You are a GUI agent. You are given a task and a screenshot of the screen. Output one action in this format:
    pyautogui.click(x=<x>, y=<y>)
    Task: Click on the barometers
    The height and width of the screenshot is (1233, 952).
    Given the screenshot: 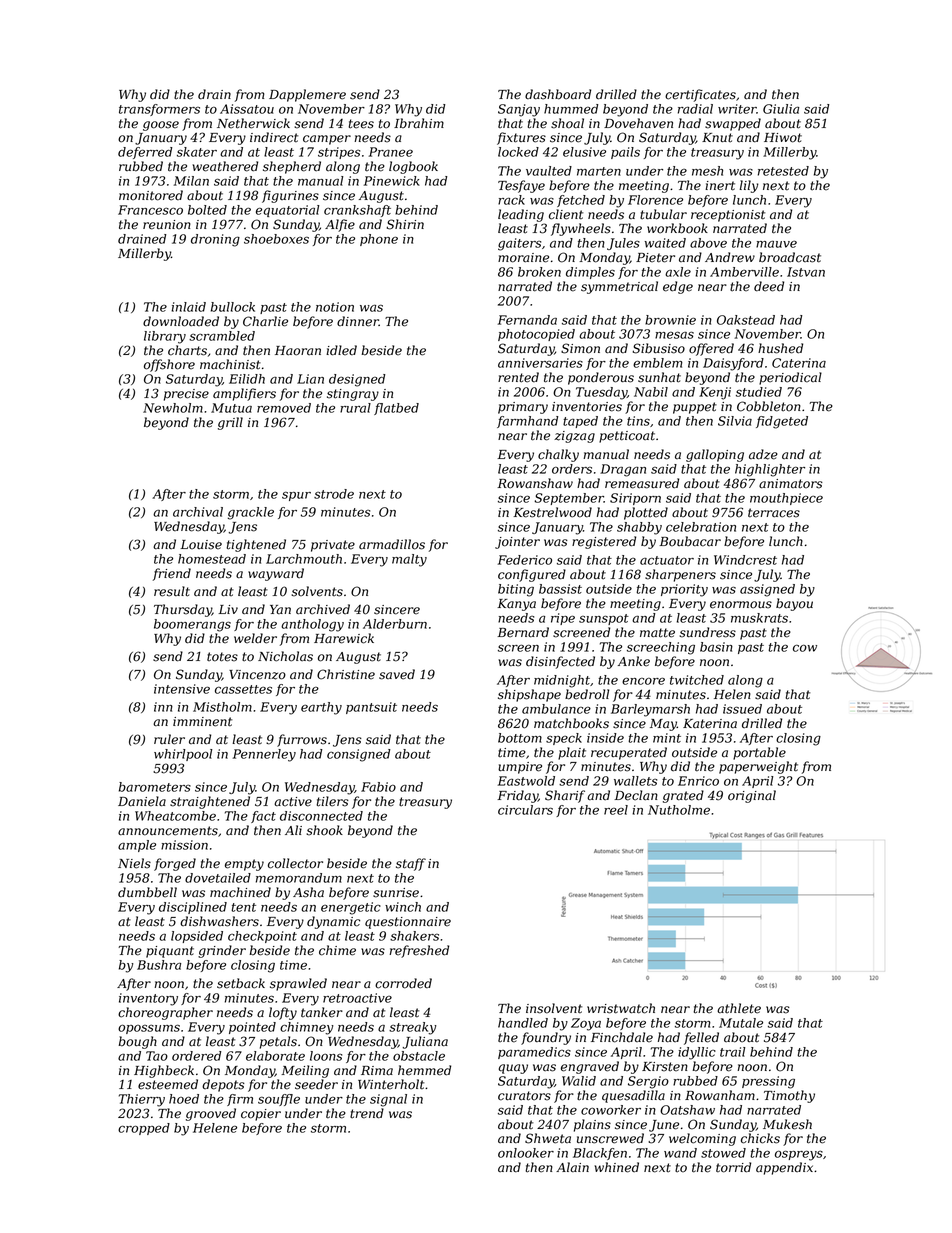 What is the action you would take?
    pyautogui.click(x=155, y=787)
